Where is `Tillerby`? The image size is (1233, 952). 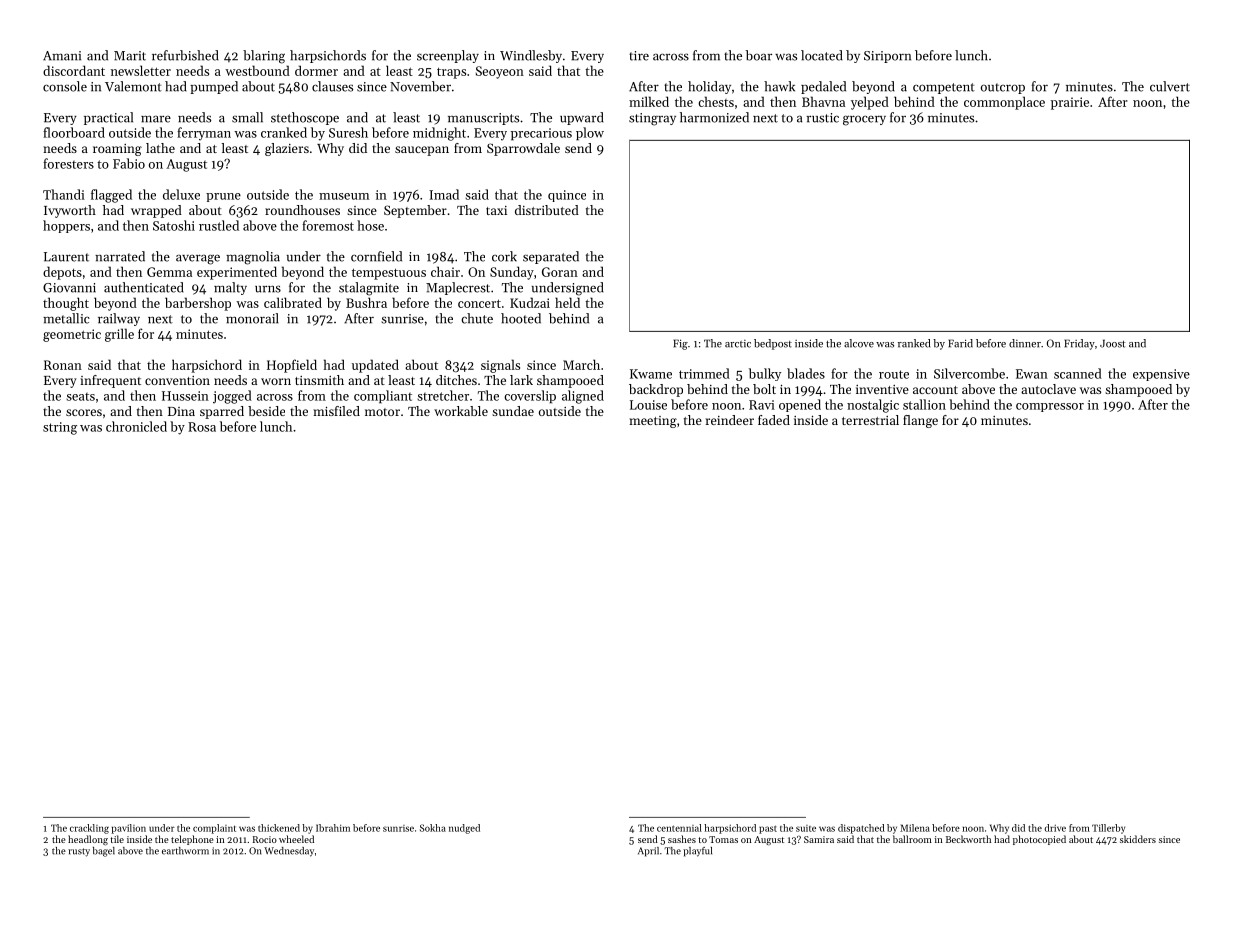
Tillerby is located at coordinates (1108, 829).
